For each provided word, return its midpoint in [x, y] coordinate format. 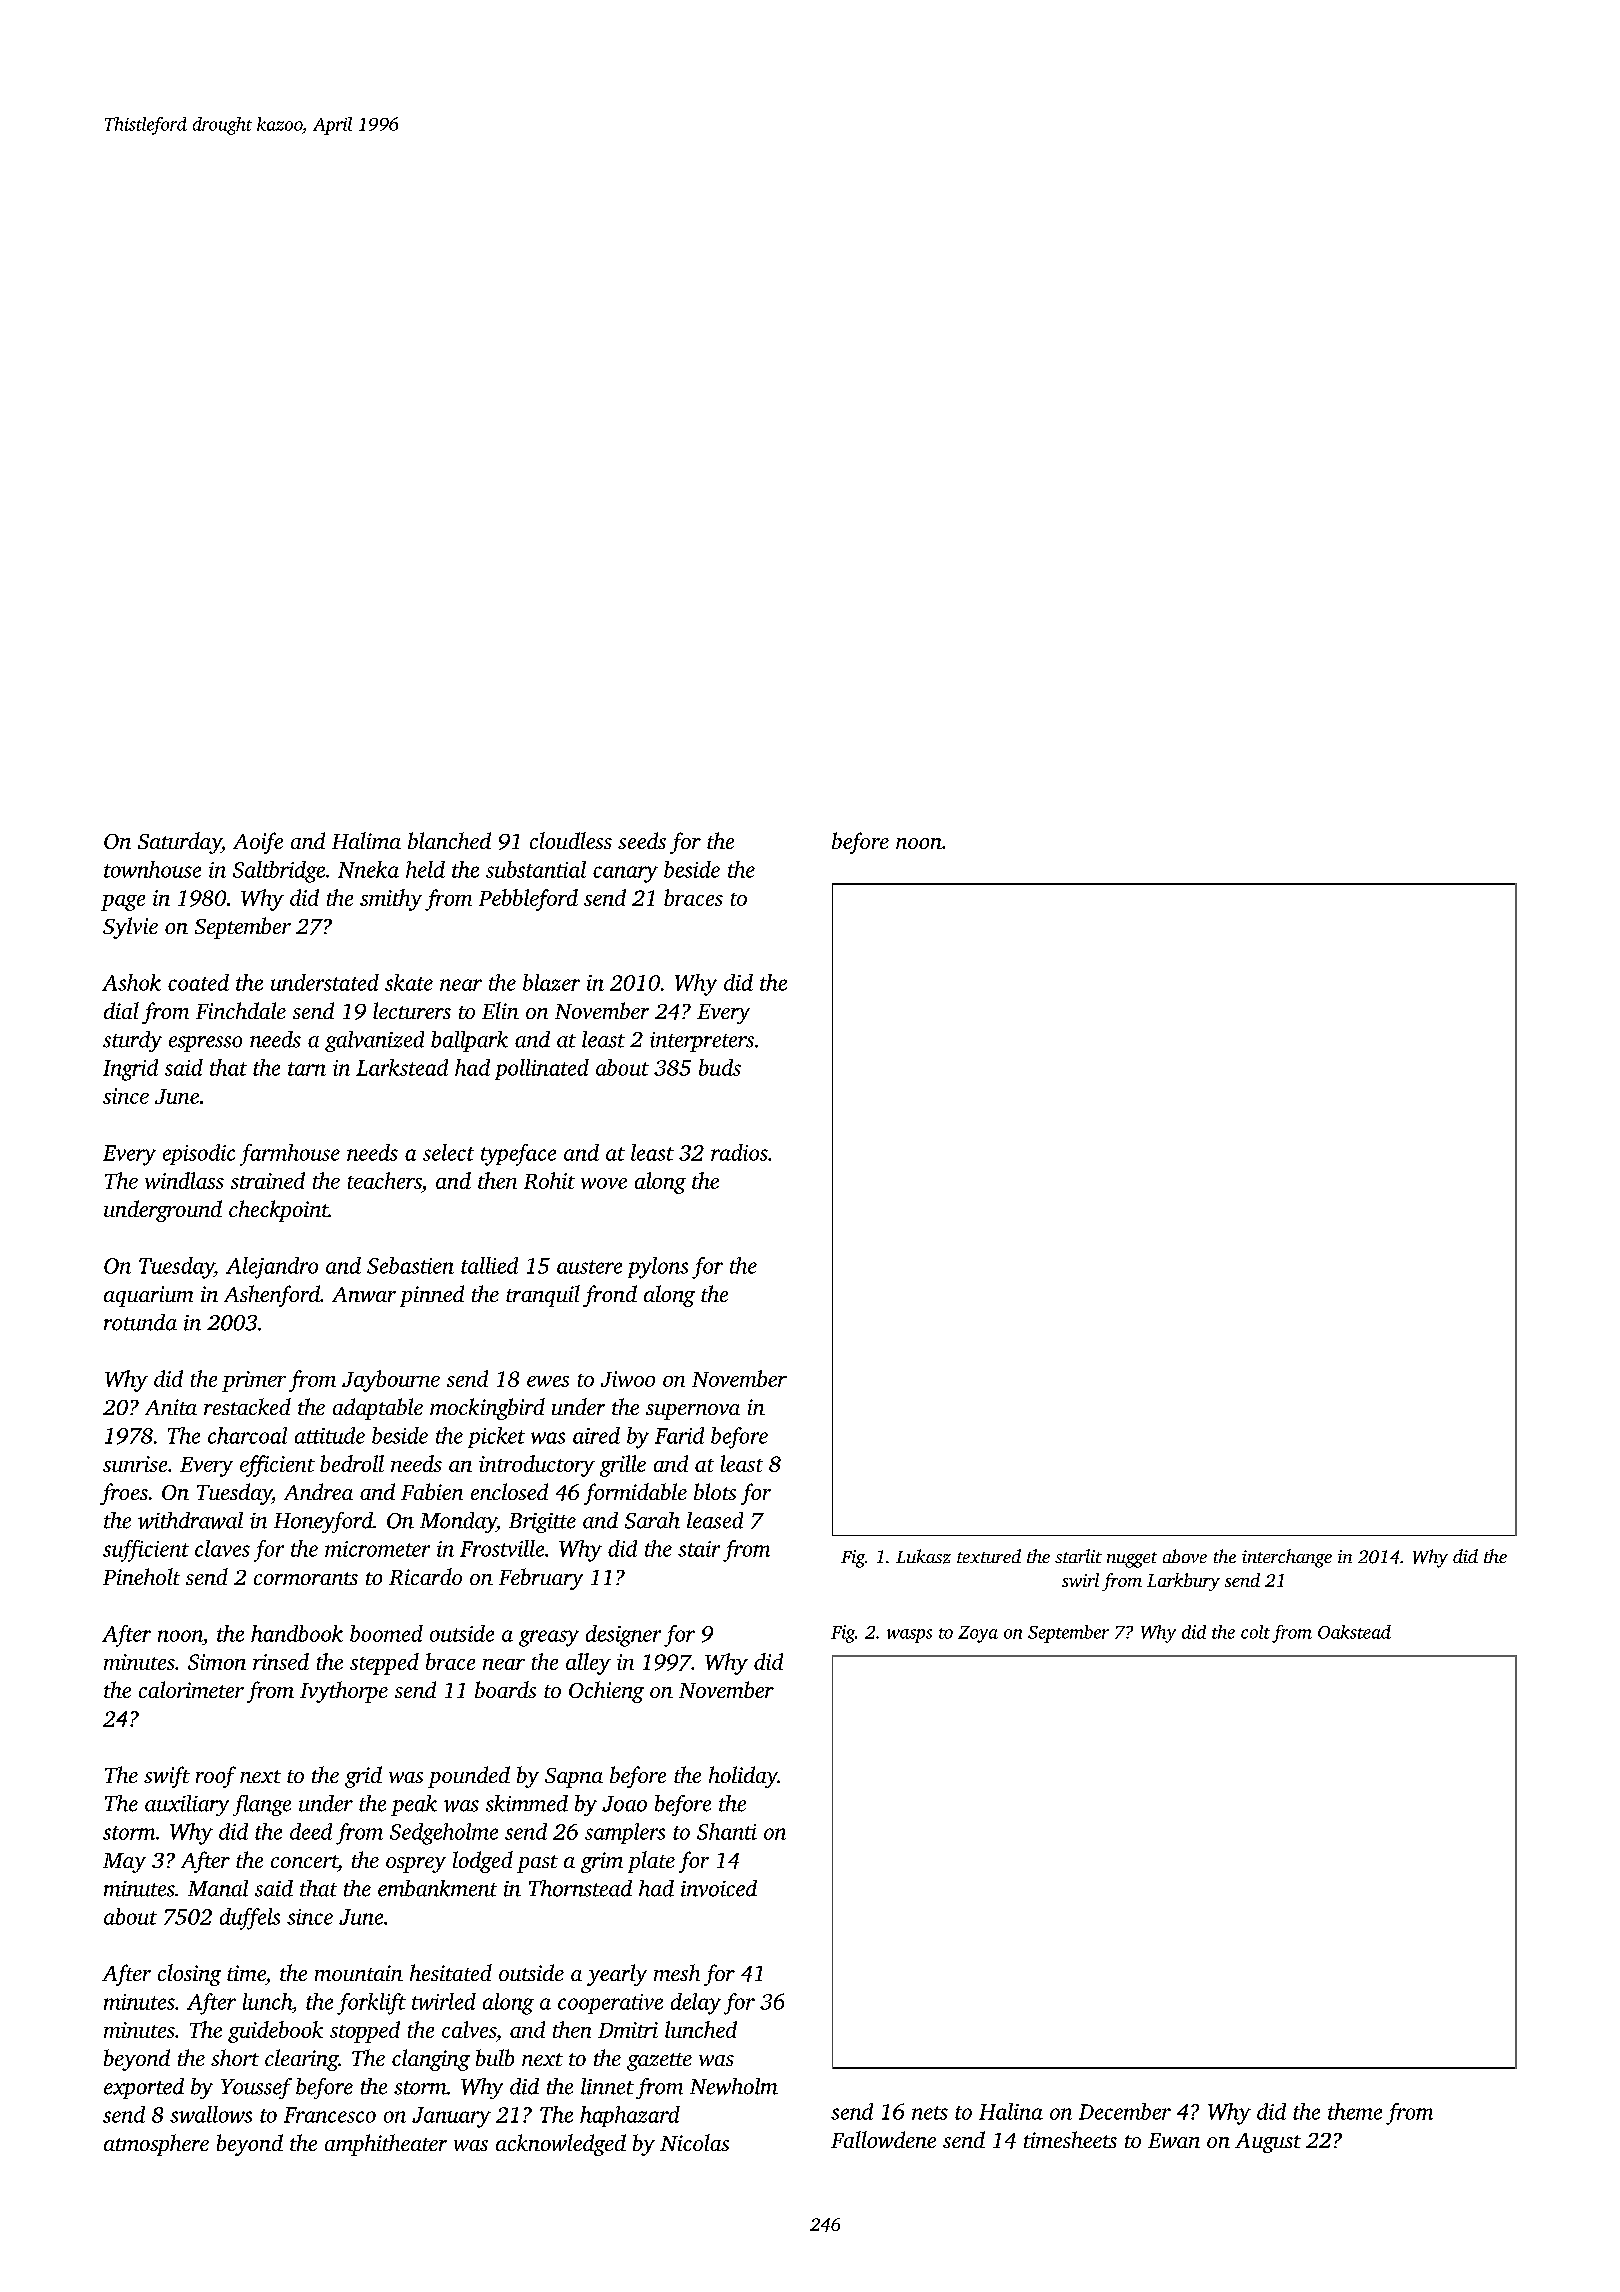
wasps [909, 1636]
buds [720, 1067]
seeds [642, 840]
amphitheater [386, 2145]
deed [311, 1831]
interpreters [702, 1042]
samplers [625, 1833]
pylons [658, 1268]
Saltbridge [279, 872]
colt [1255, 1632]
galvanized [374, 1041]
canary [625, 874]
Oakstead [1354, 1632]
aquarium [148, 1296]
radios [739, 1152]
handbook [297, 1633]
